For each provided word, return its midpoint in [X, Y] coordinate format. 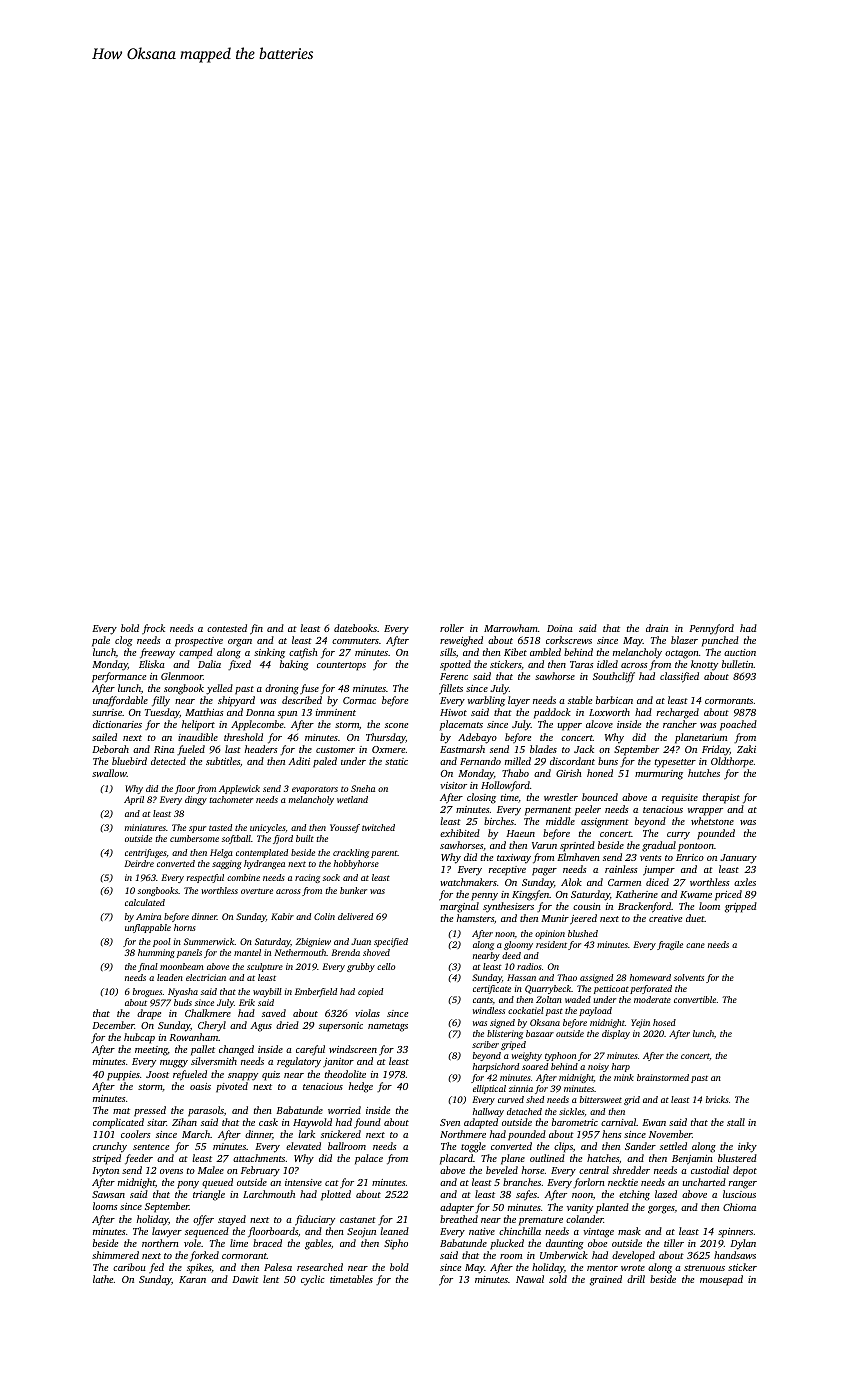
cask [268, 1122]
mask [629, 1231]
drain [657, 628]
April [134, 800]
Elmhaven [578, 857]
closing [481, 798]
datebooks [355, 628]
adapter [457, 1208]
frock [153, 629]
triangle [209, 1195]
